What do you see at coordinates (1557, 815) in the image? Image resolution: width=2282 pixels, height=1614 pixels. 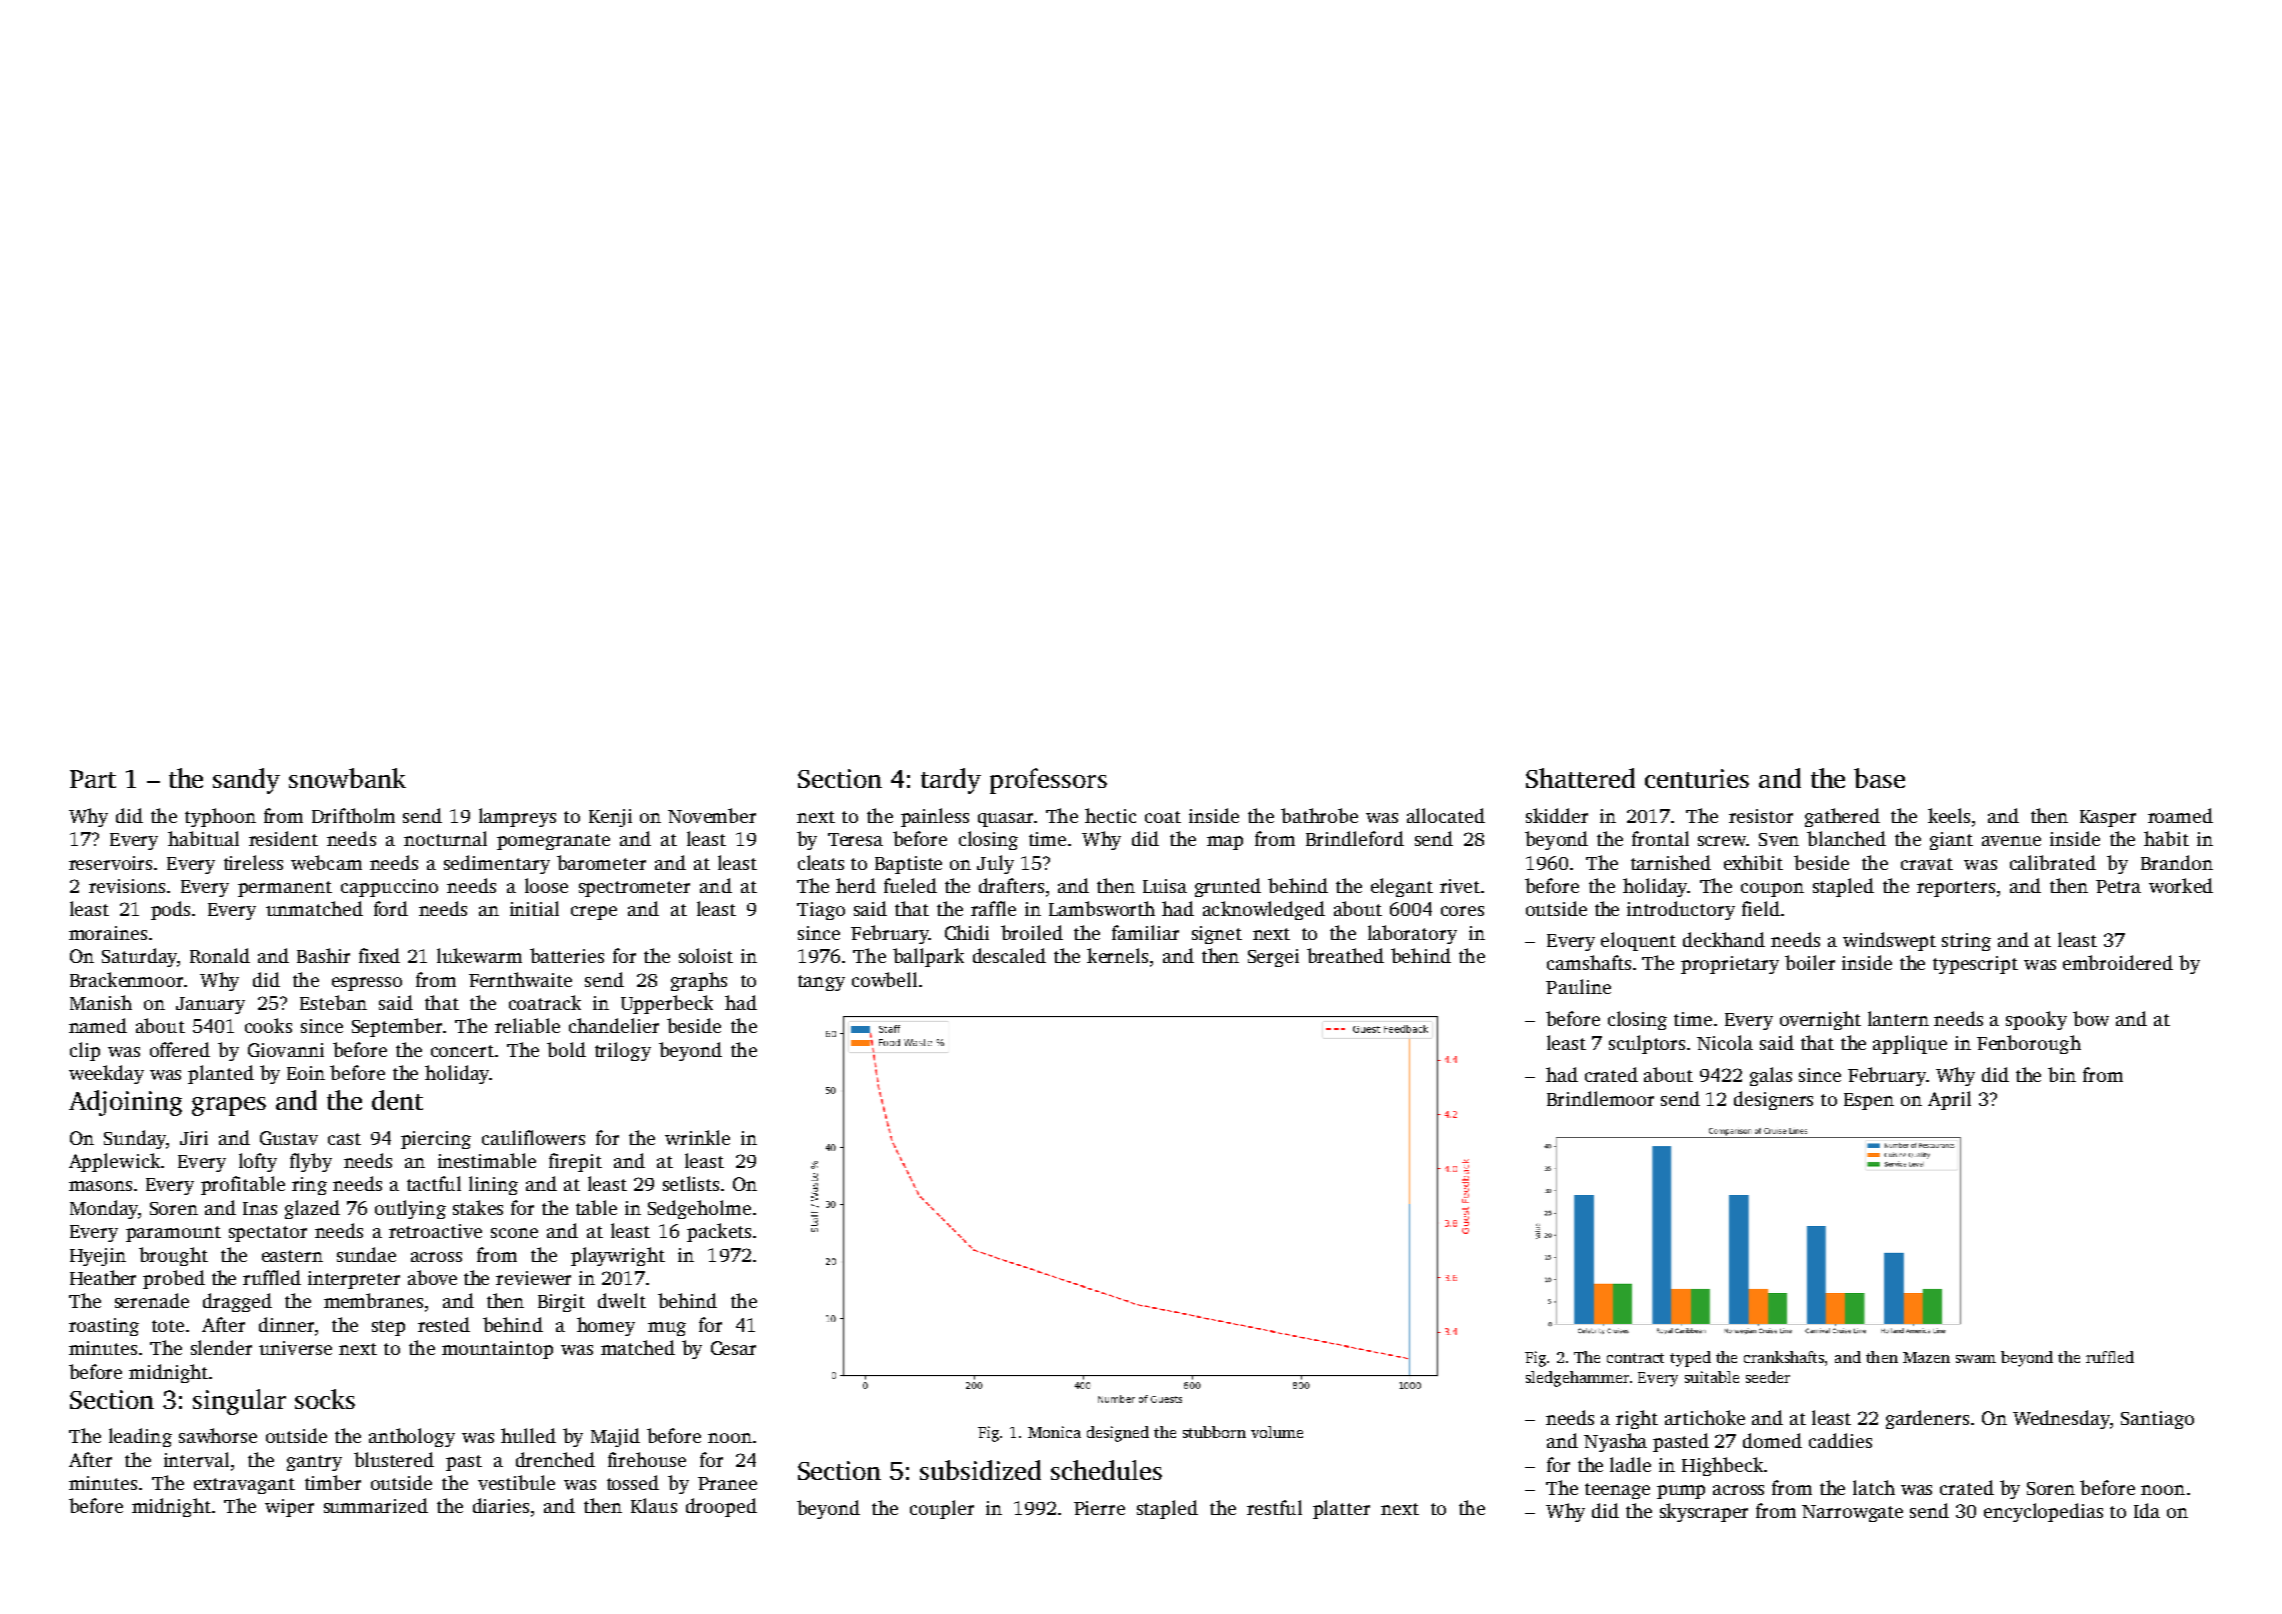 I see `skidder` at bounding box center [1557, 815].
